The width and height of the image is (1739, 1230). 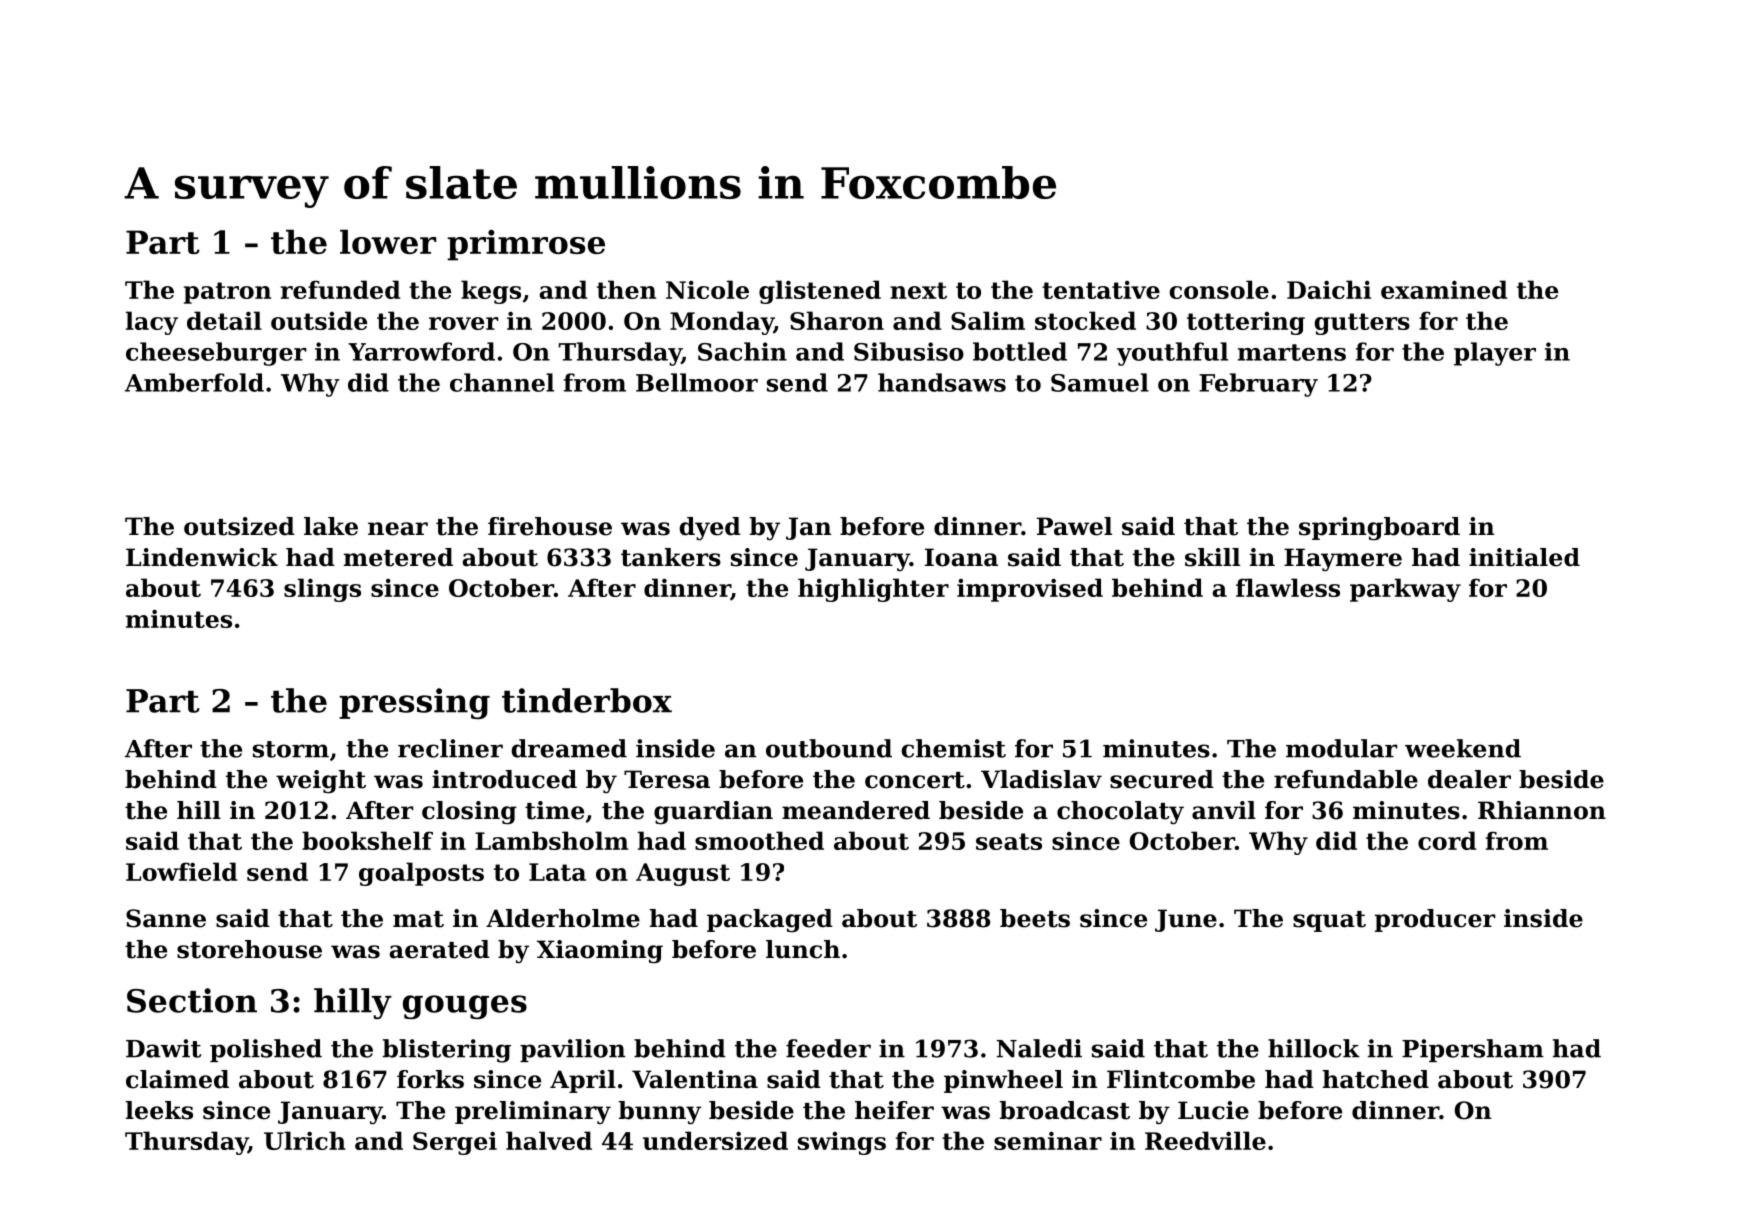 What do you see at coordinates (464, 323) in the image?
I see `rover` at bounding box center [464, 323].
